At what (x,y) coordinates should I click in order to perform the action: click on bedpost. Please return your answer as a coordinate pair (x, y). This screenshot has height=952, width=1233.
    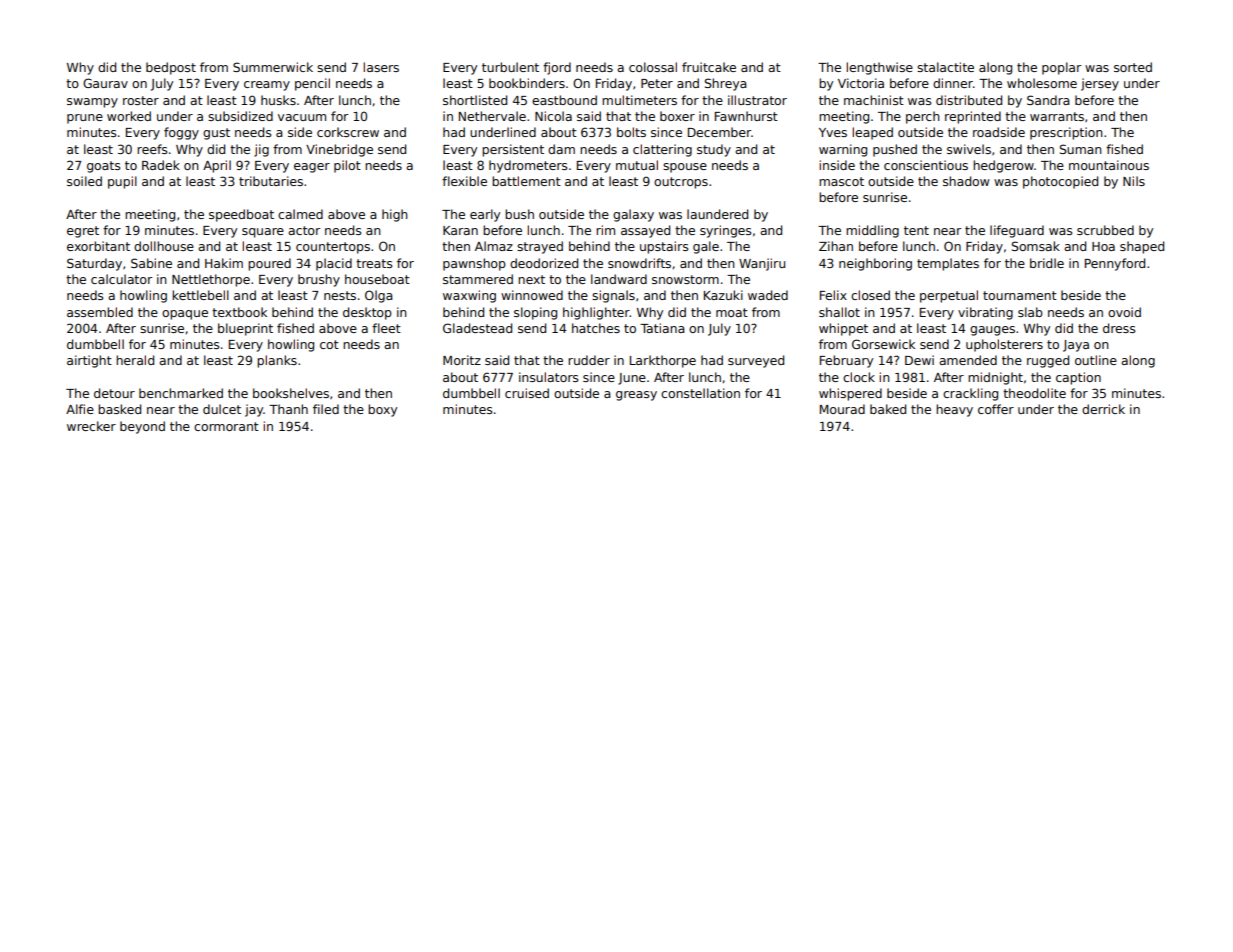
    Looking at the image, I should click on (171, 68).
